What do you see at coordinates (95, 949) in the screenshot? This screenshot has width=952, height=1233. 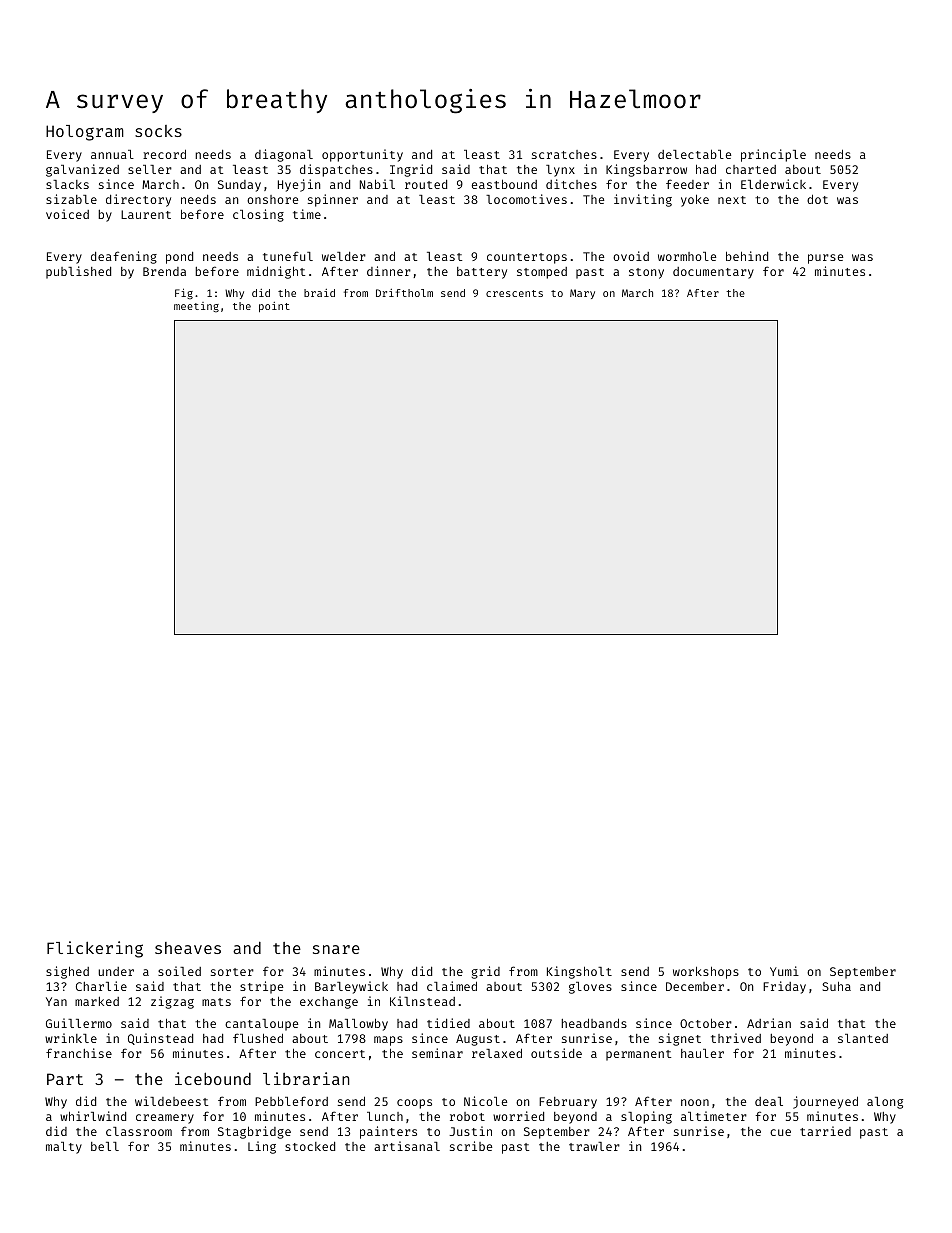 I see `Flickering` at bounding box center [95, 949].
